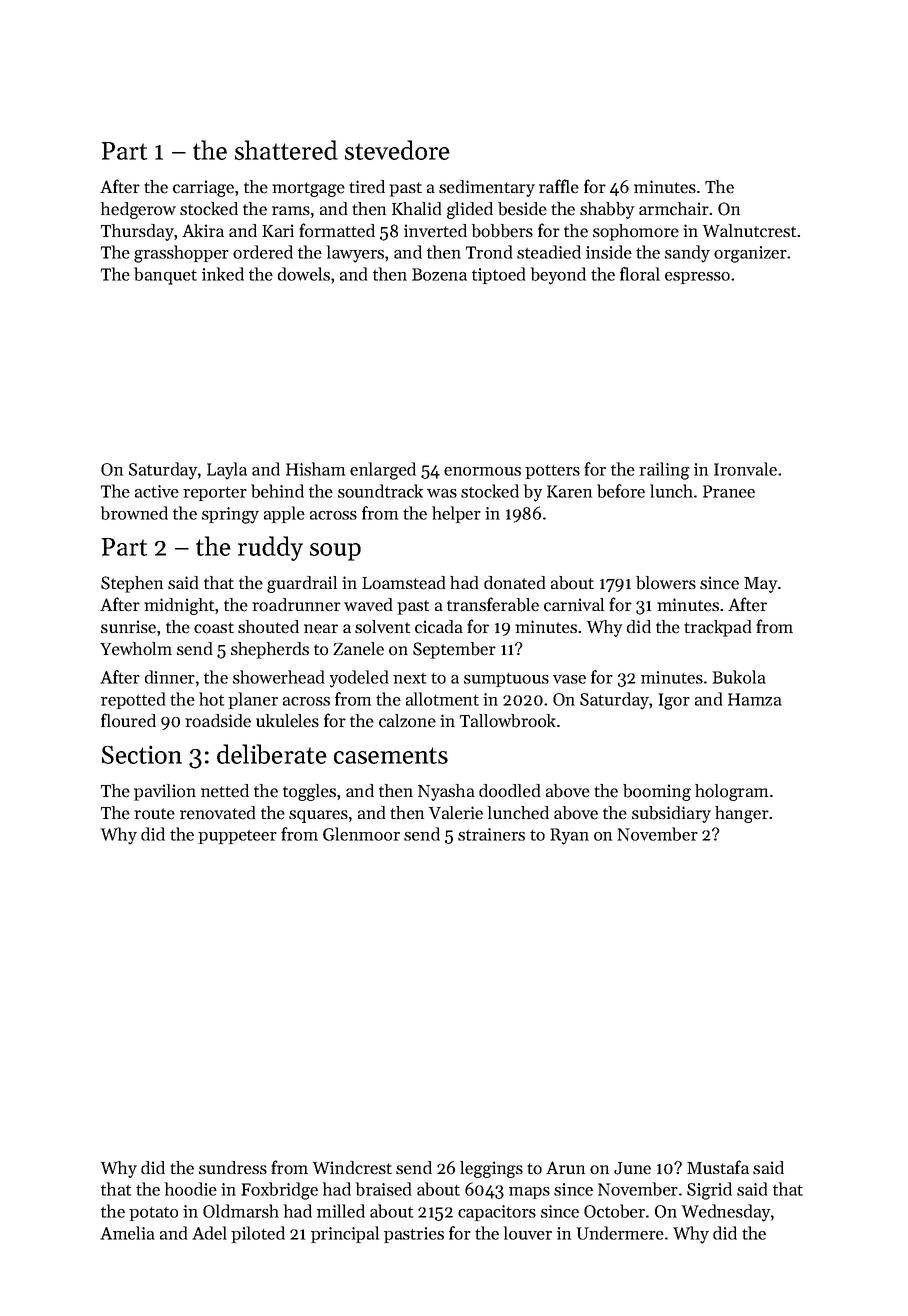 This screenshot has height=1316, width=908. I want to click on September, so click(454, 650).
